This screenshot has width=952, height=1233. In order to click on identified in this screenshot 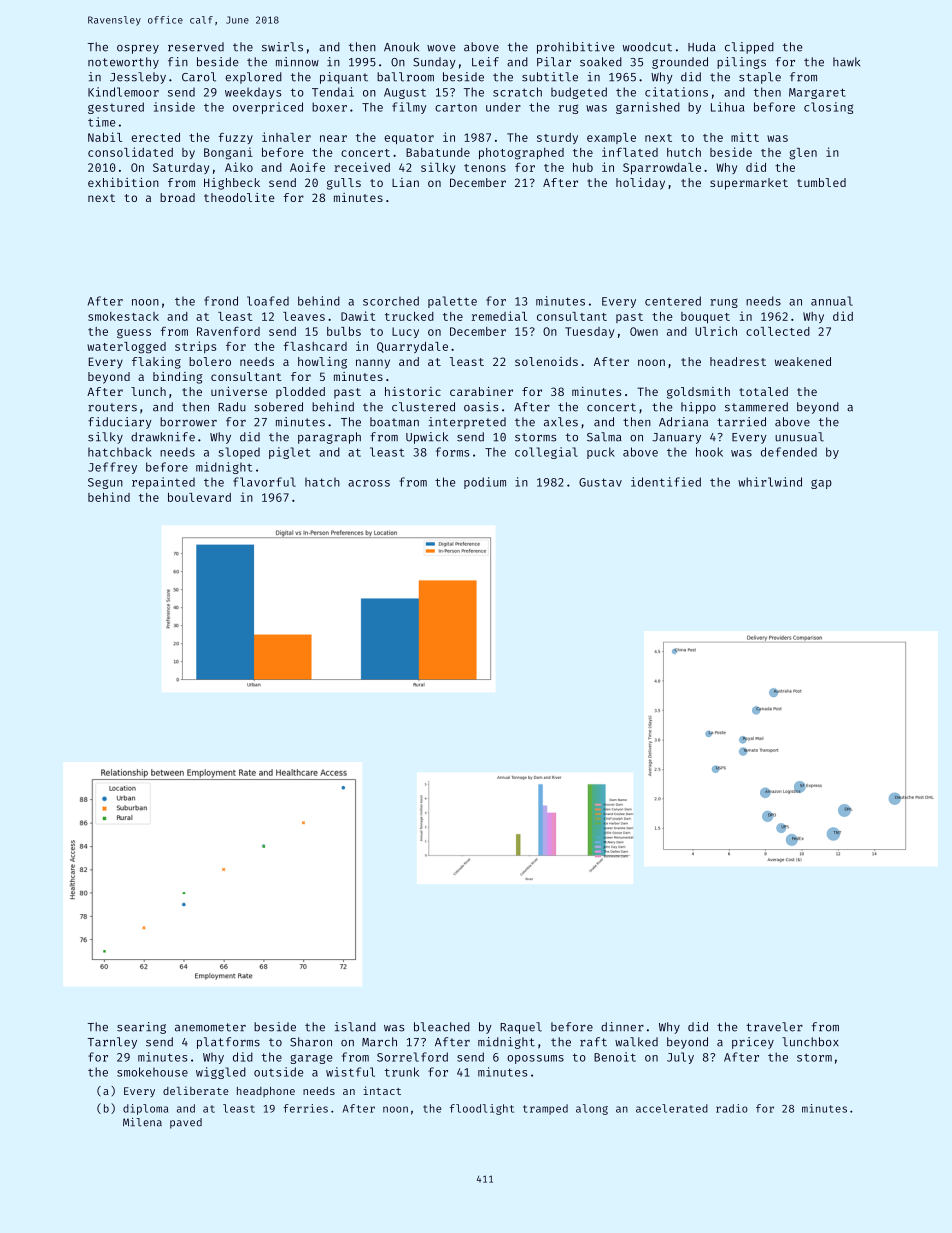, I will do `click(666, 482)`.
